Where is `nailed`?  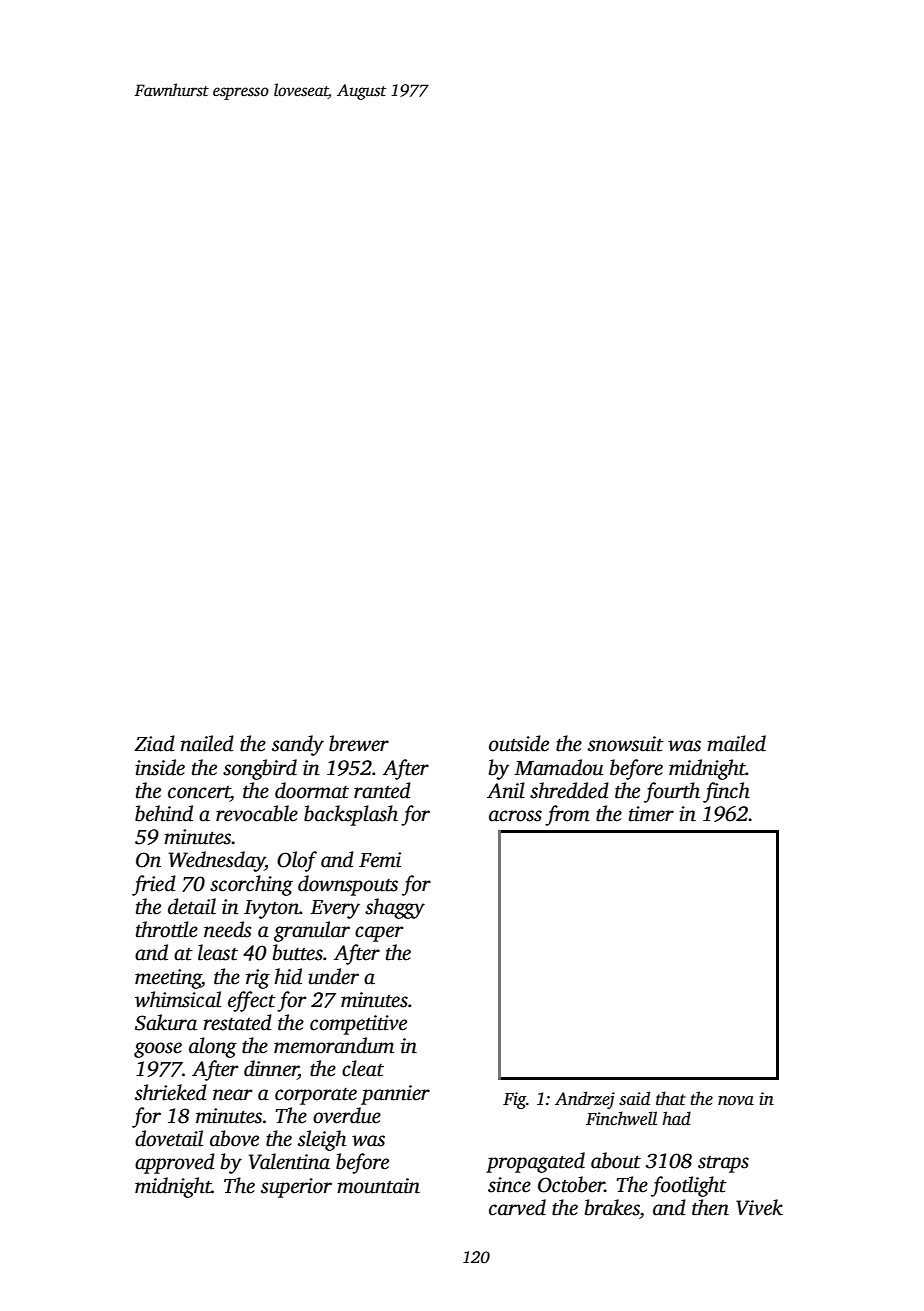 nailed is located at coordinates (207, 743).
